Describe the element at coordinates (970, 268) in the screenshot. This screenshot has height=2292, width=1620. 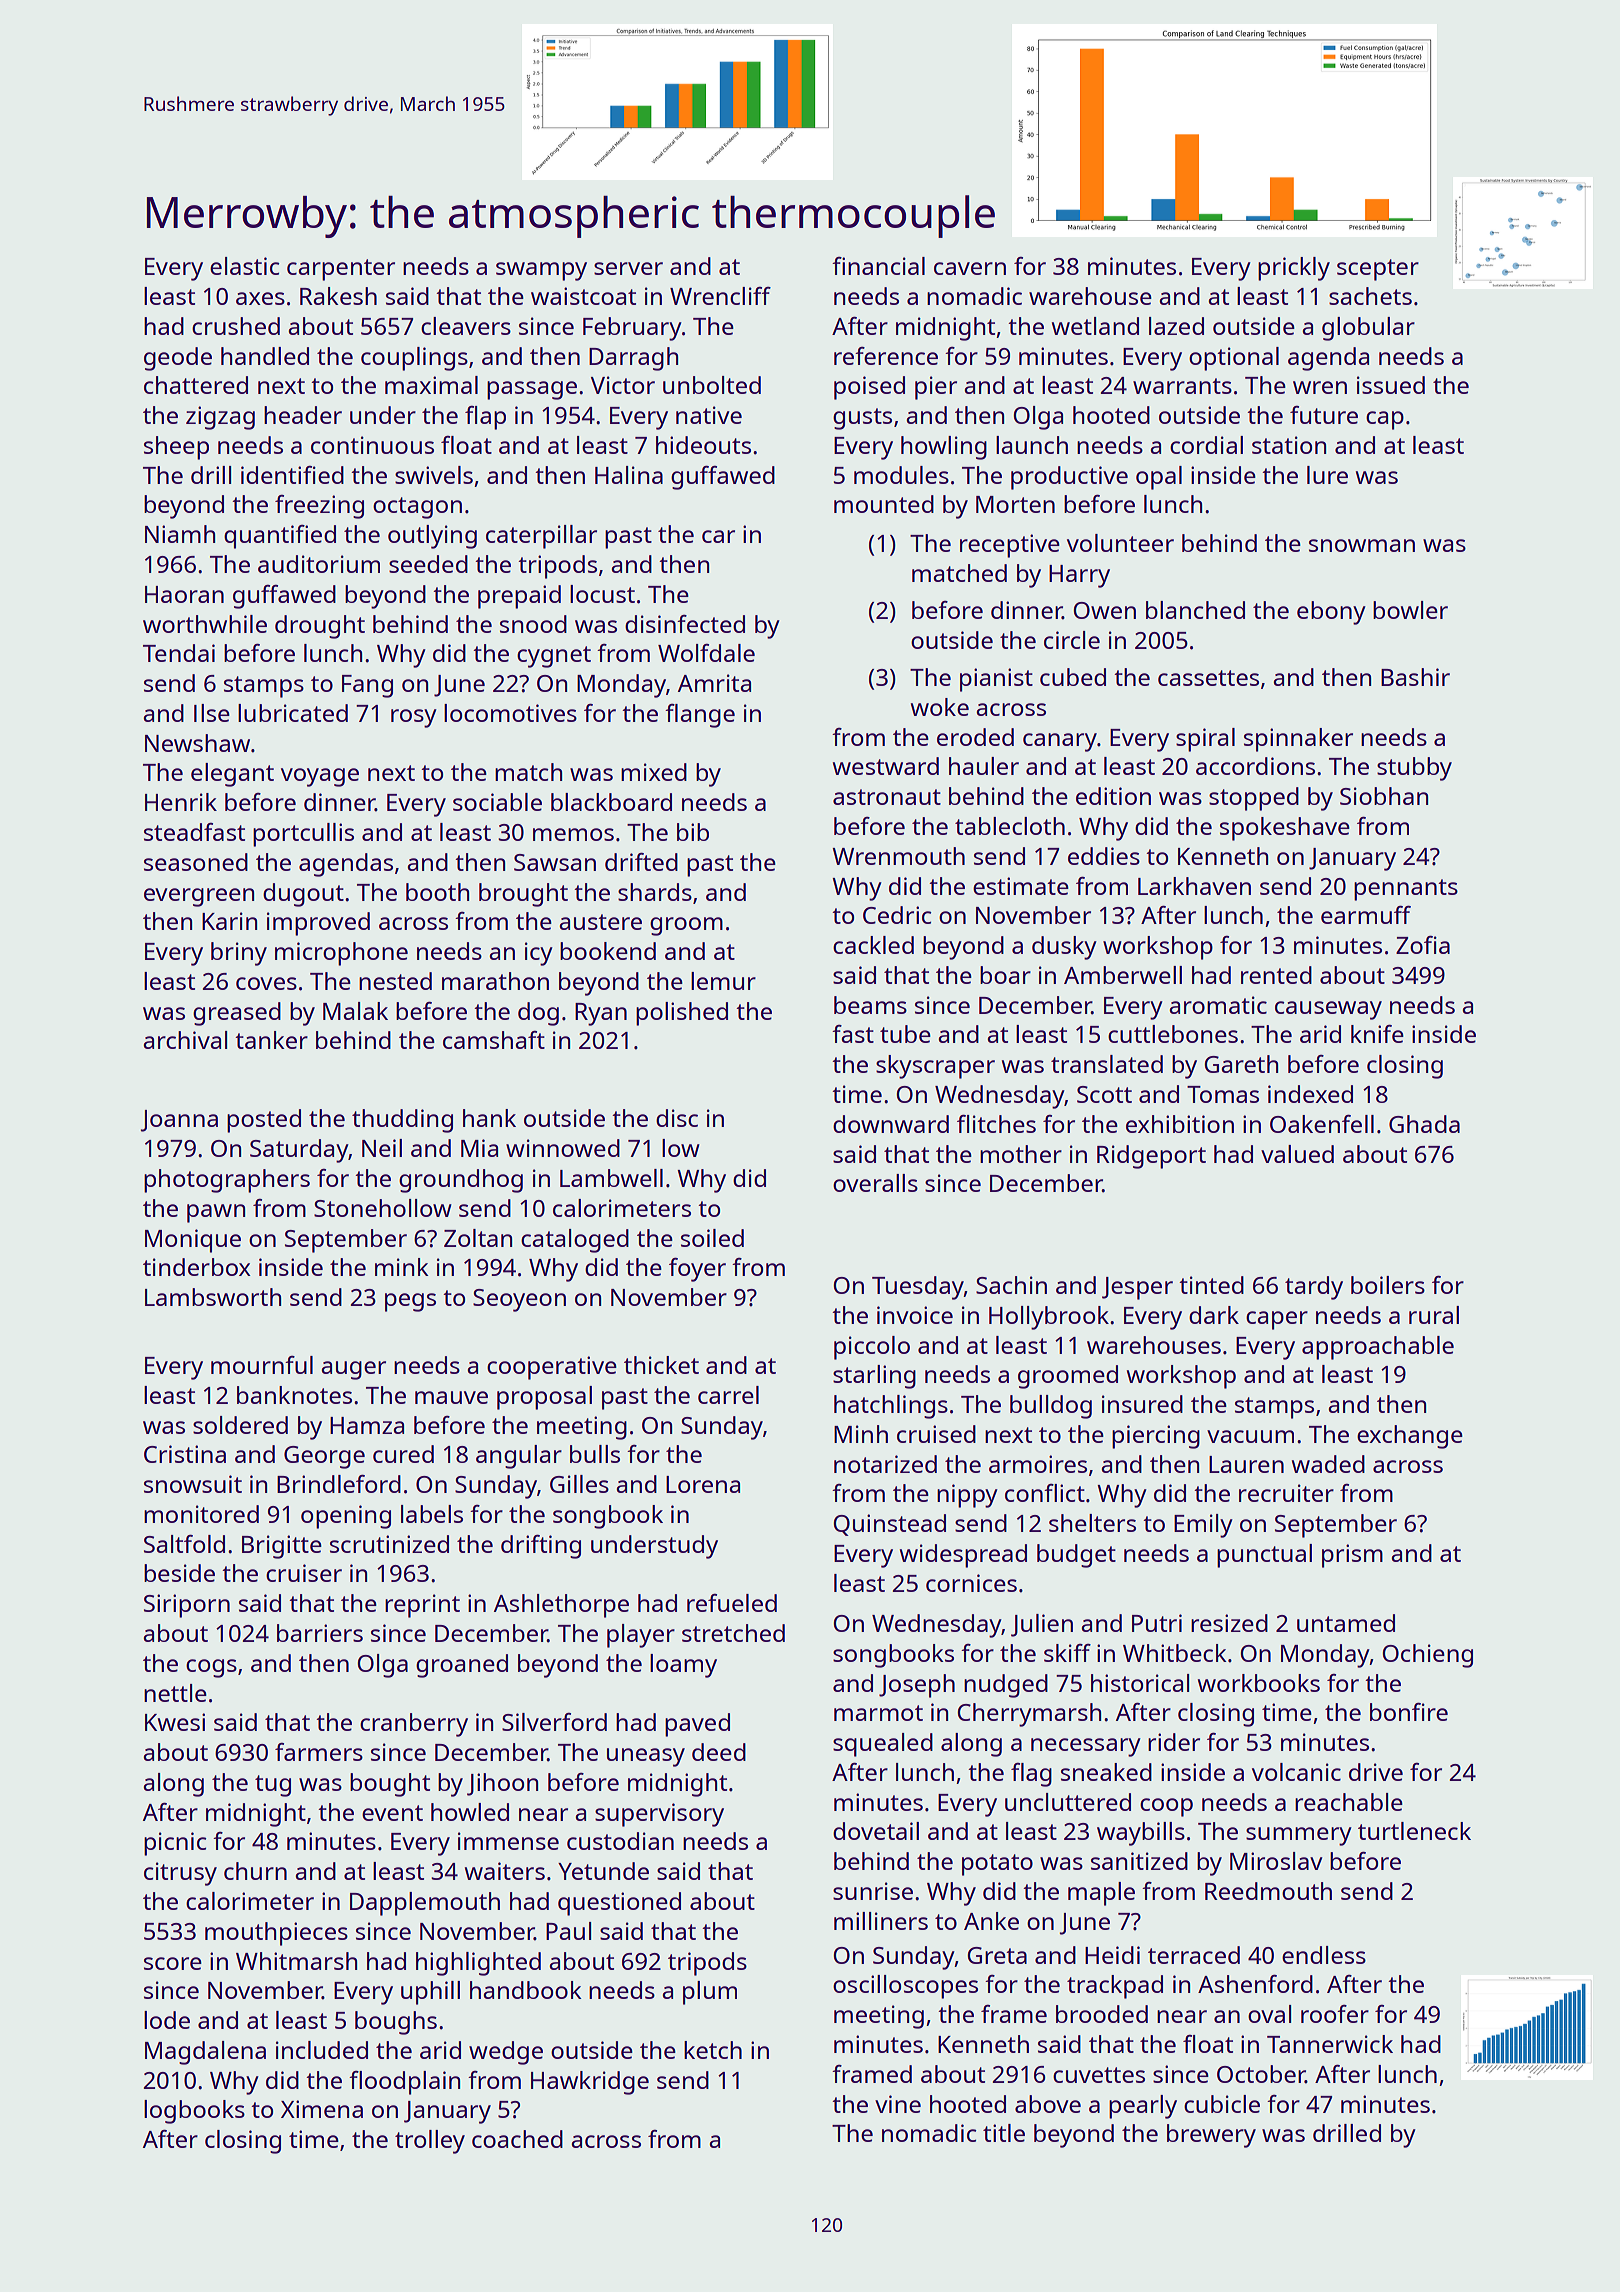
I see `cavern` at that location.
